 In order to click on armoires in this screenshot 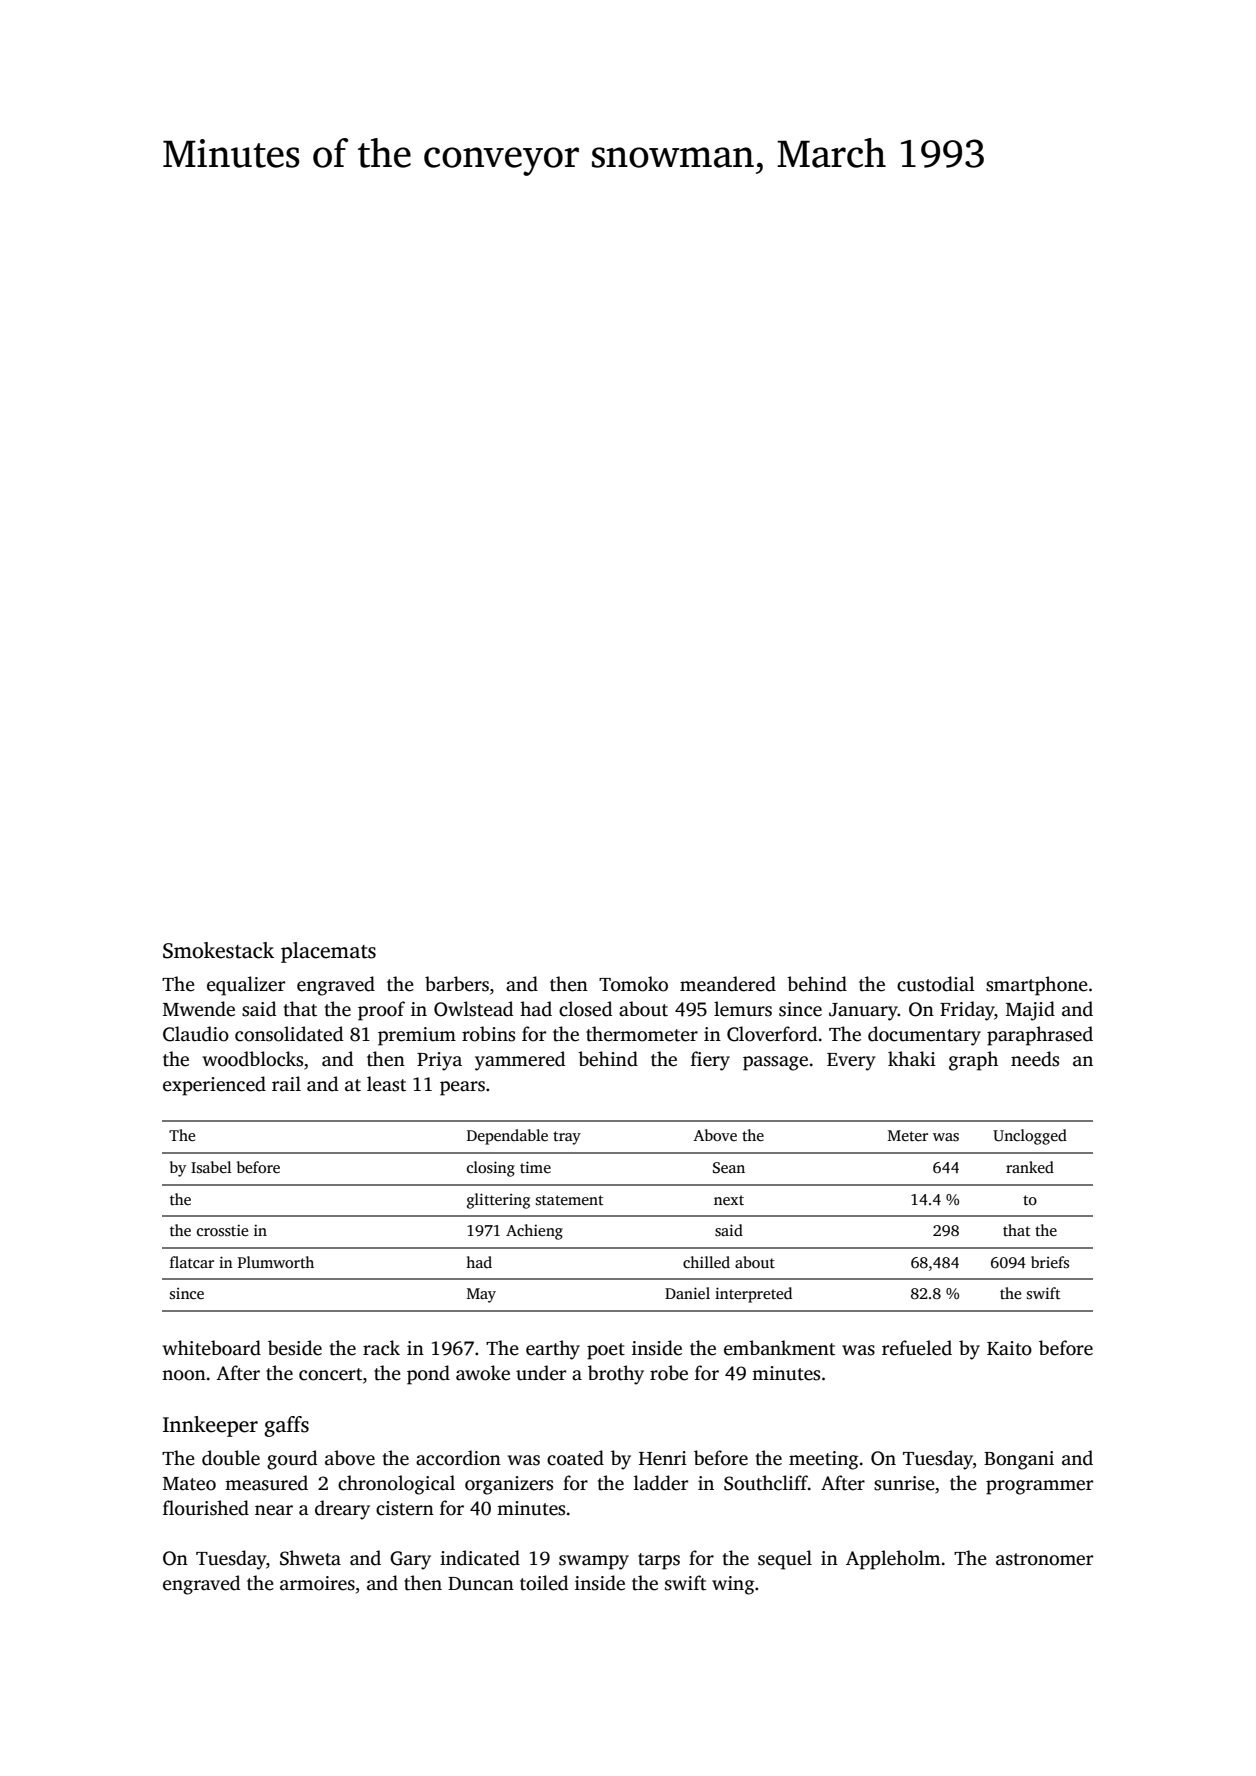, I will do `click(317, 1583)`.
